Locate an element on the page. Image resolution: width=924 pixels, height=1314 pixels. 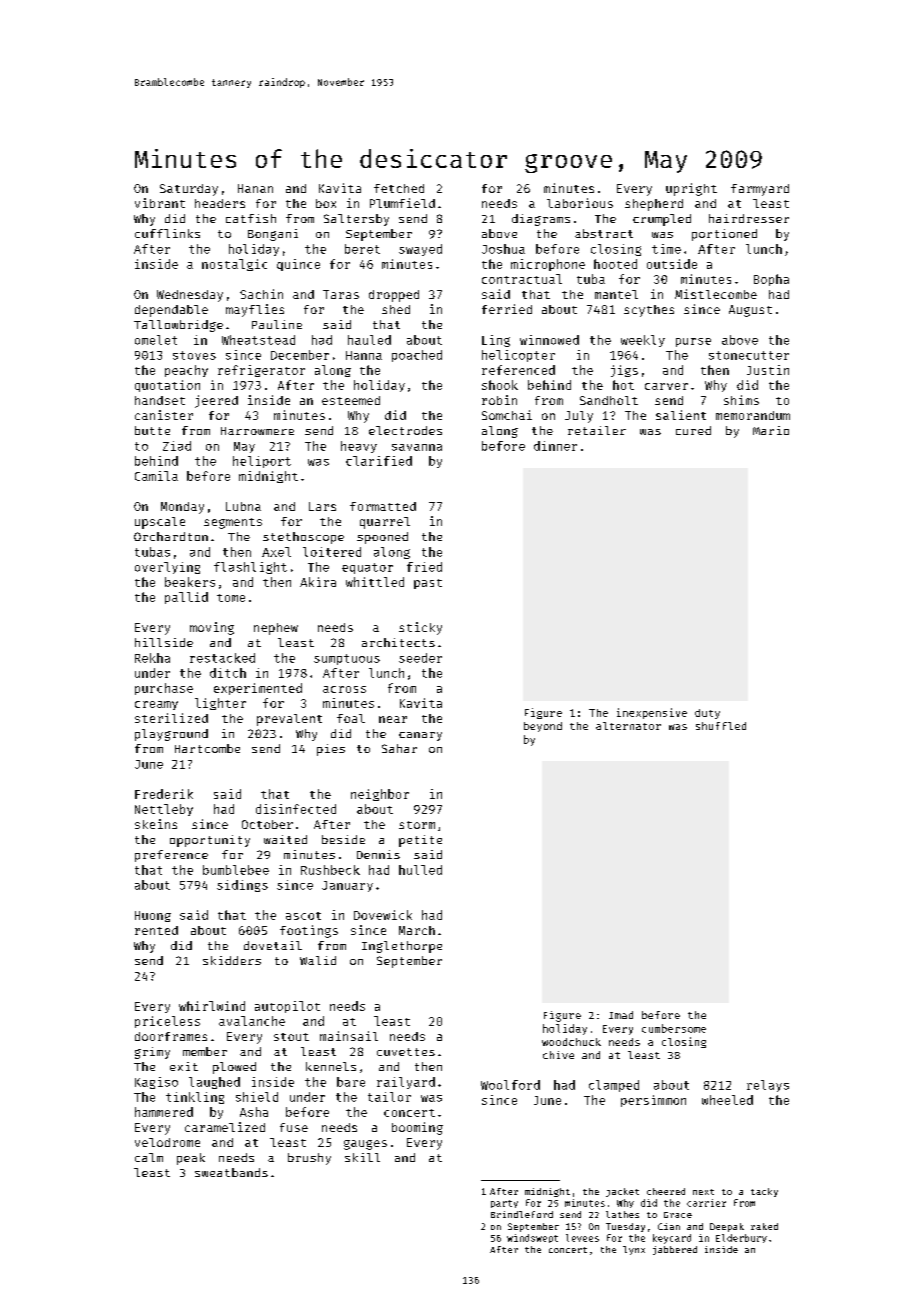
upright is located at coordinates (691, 189).
